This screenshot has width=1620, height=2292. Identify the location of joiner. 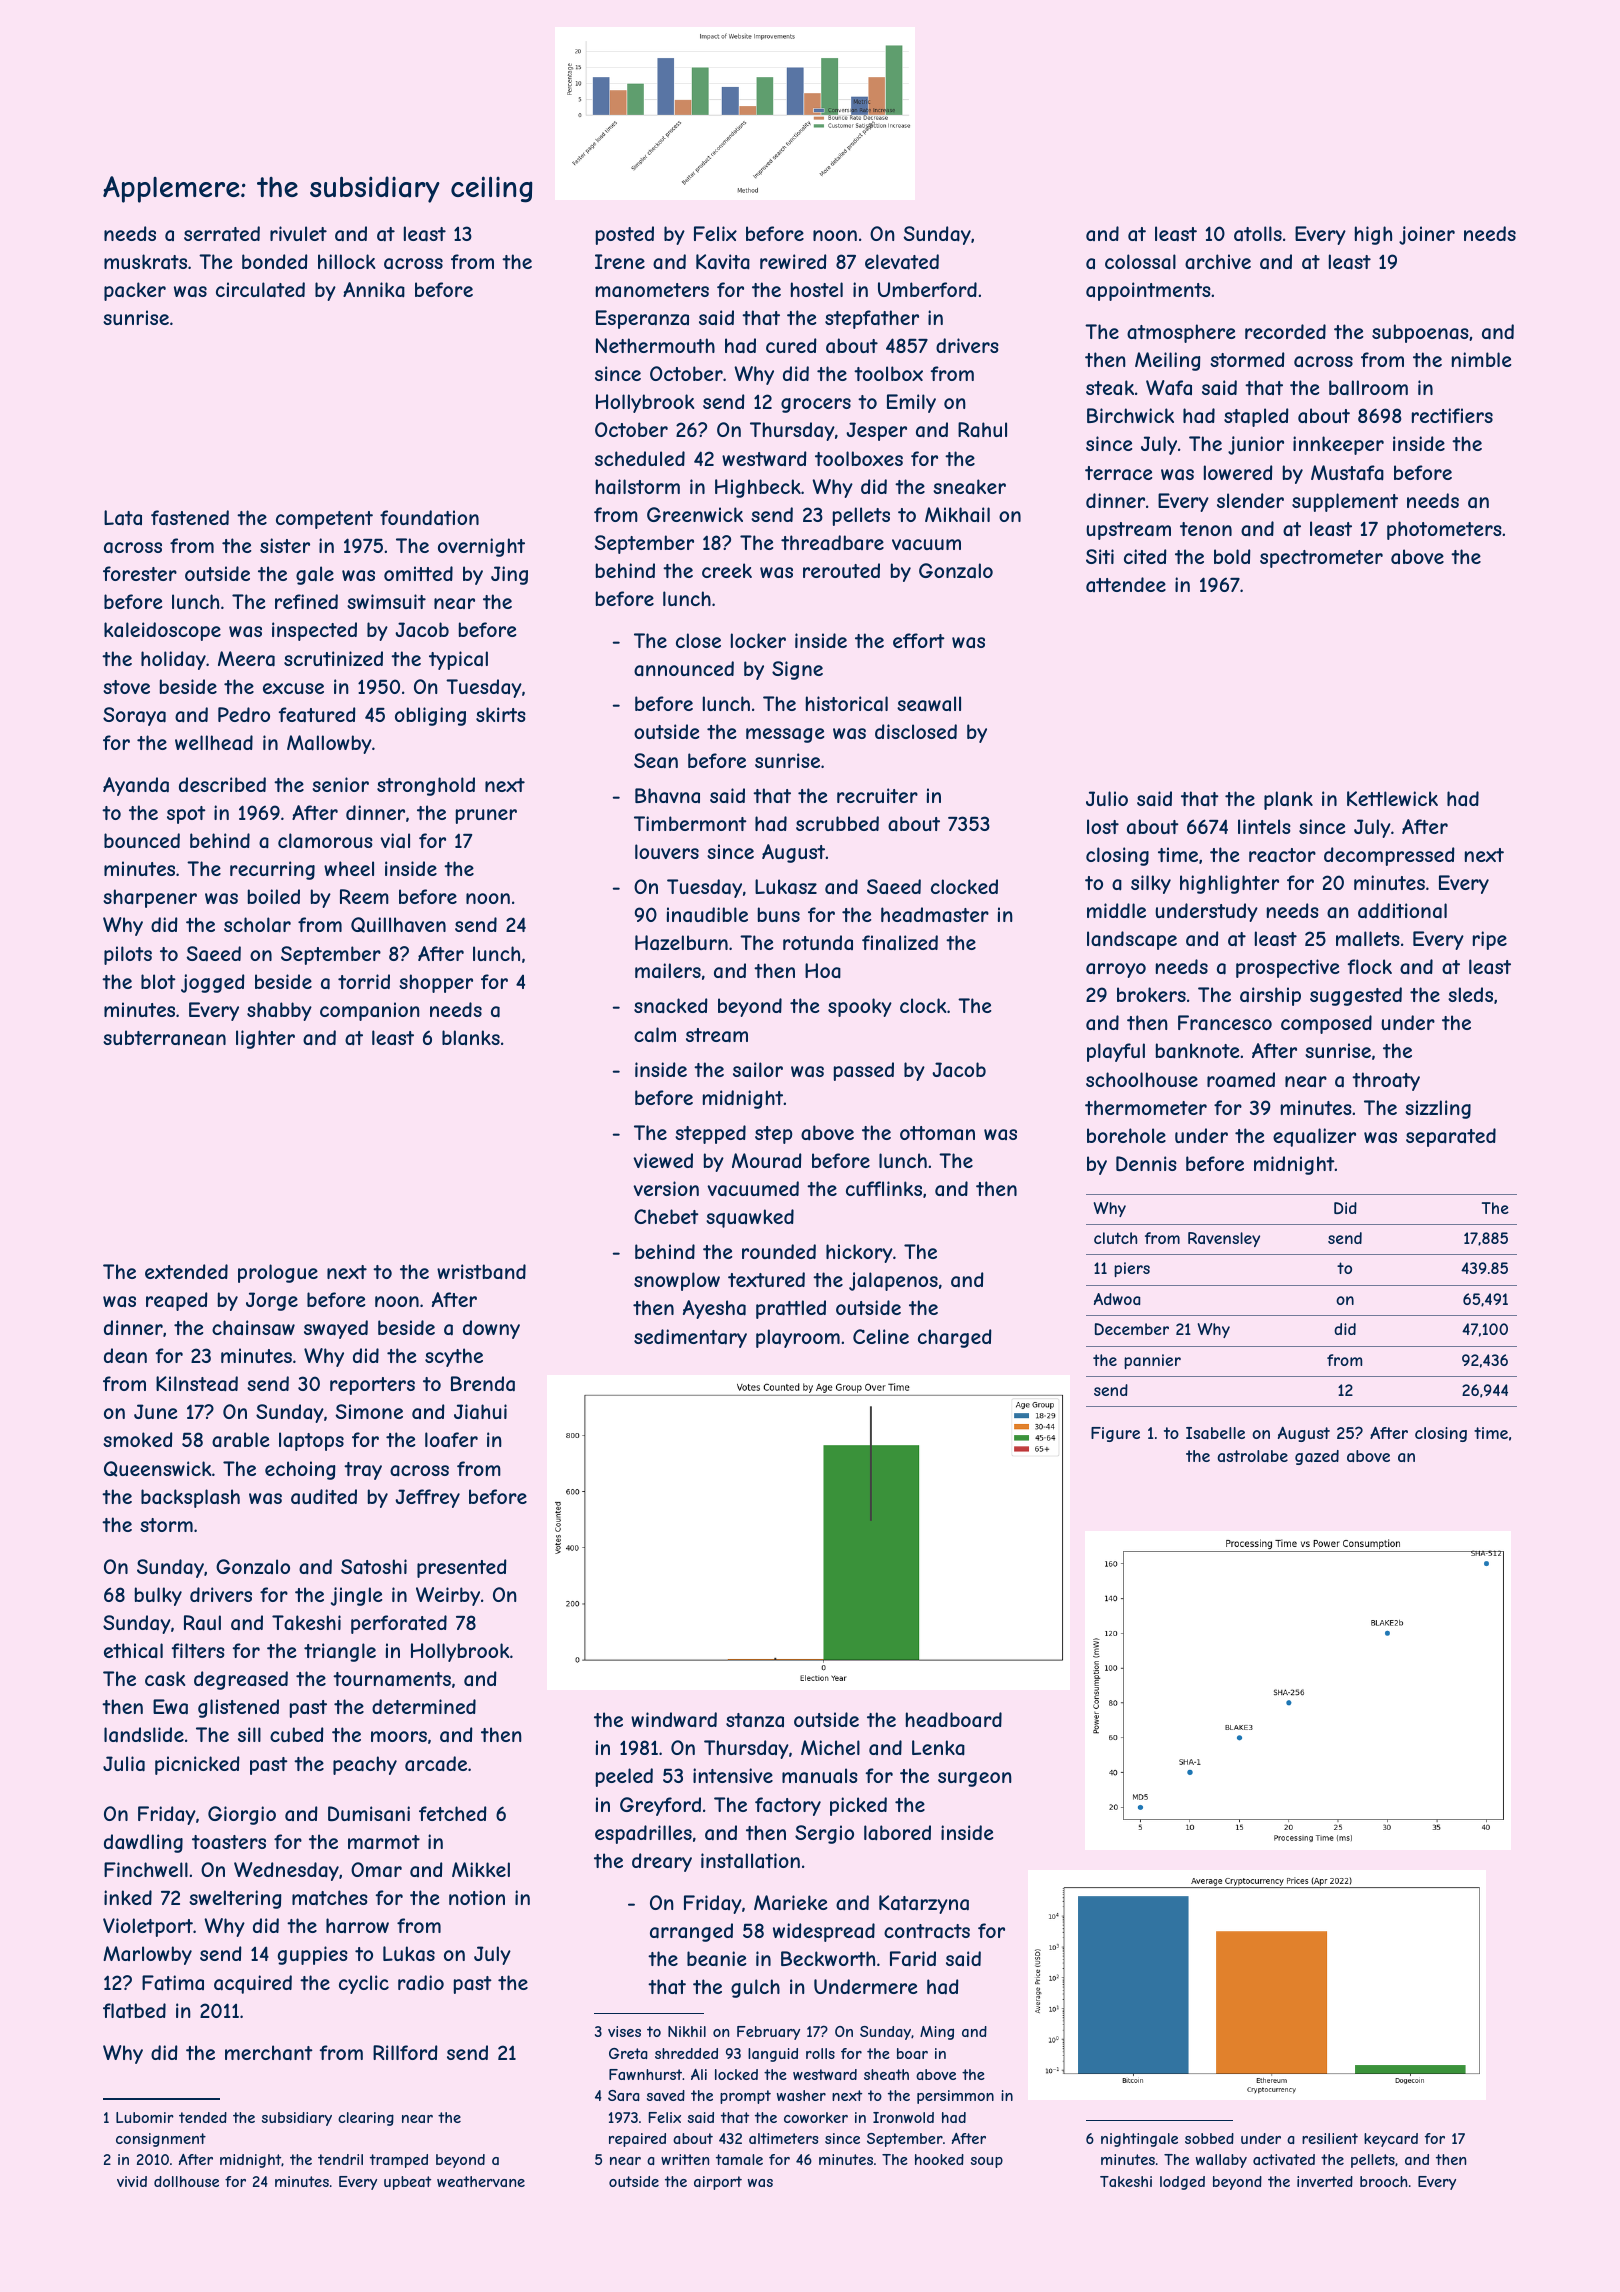
(1427, 235).
